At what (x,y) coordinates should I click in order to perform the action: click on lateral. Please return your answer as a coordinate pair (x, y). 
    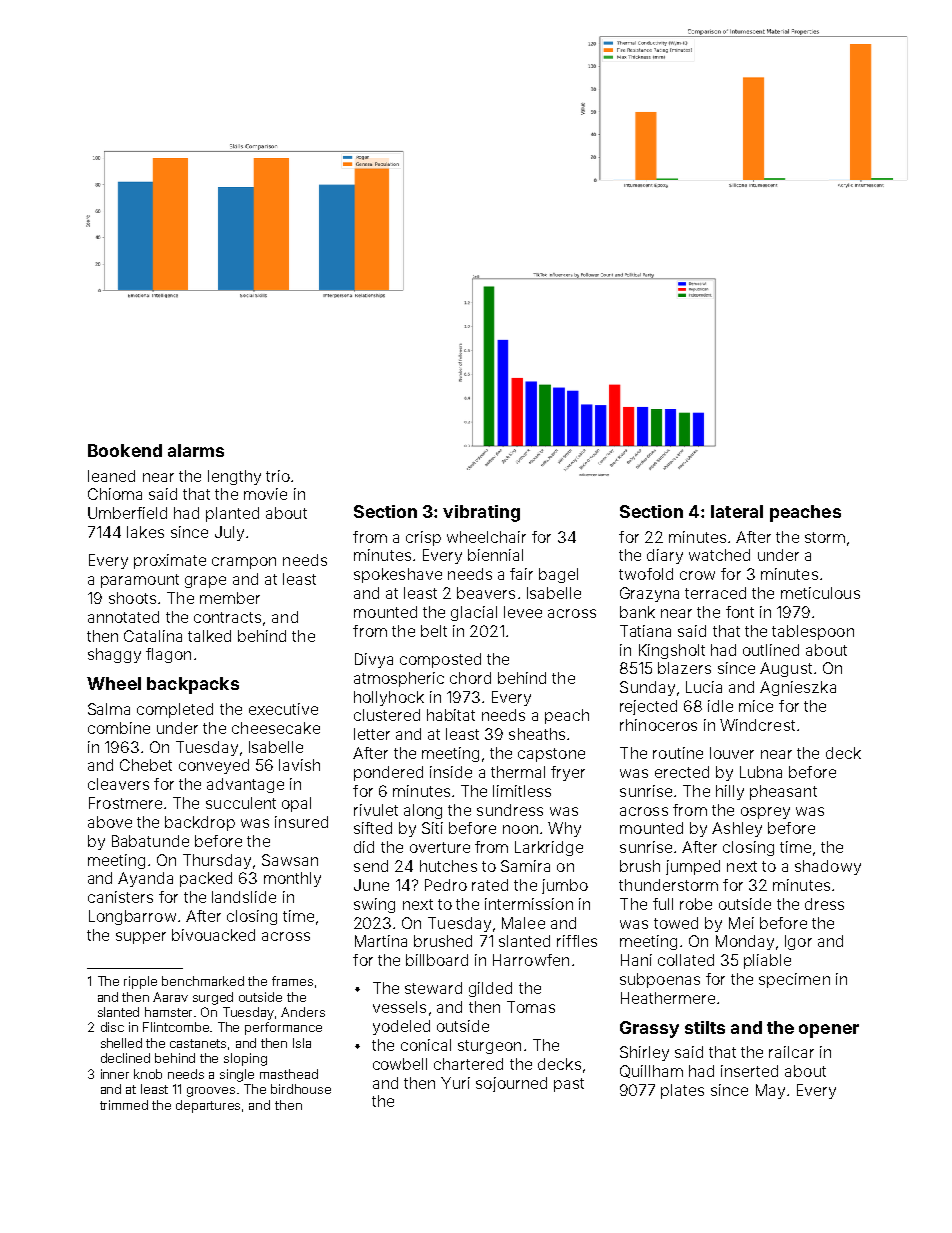
    Looking at the image, I should click on (737, 511).
